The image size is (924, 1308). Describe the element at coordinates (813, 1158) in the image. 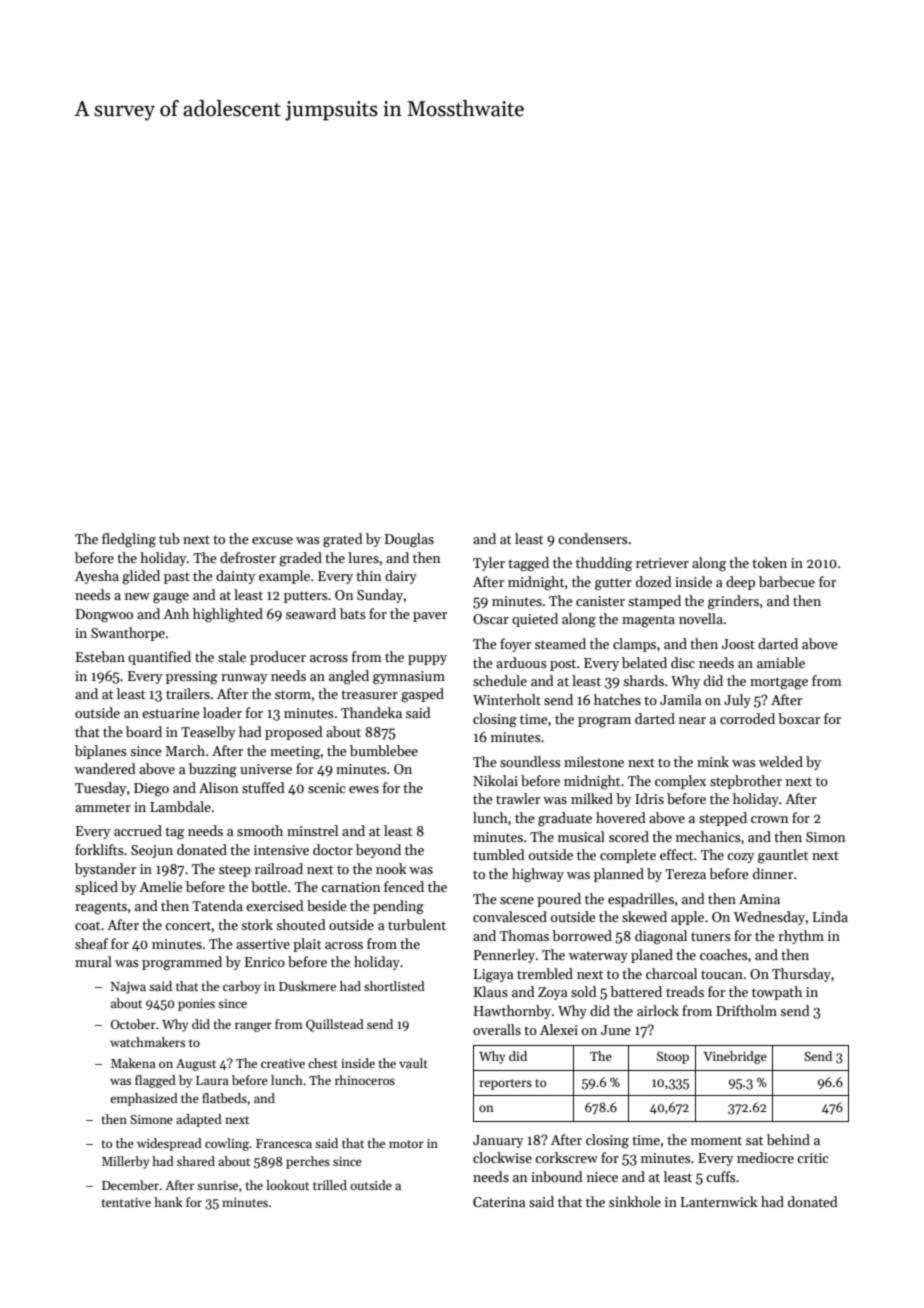

I see `critic` at that location.
